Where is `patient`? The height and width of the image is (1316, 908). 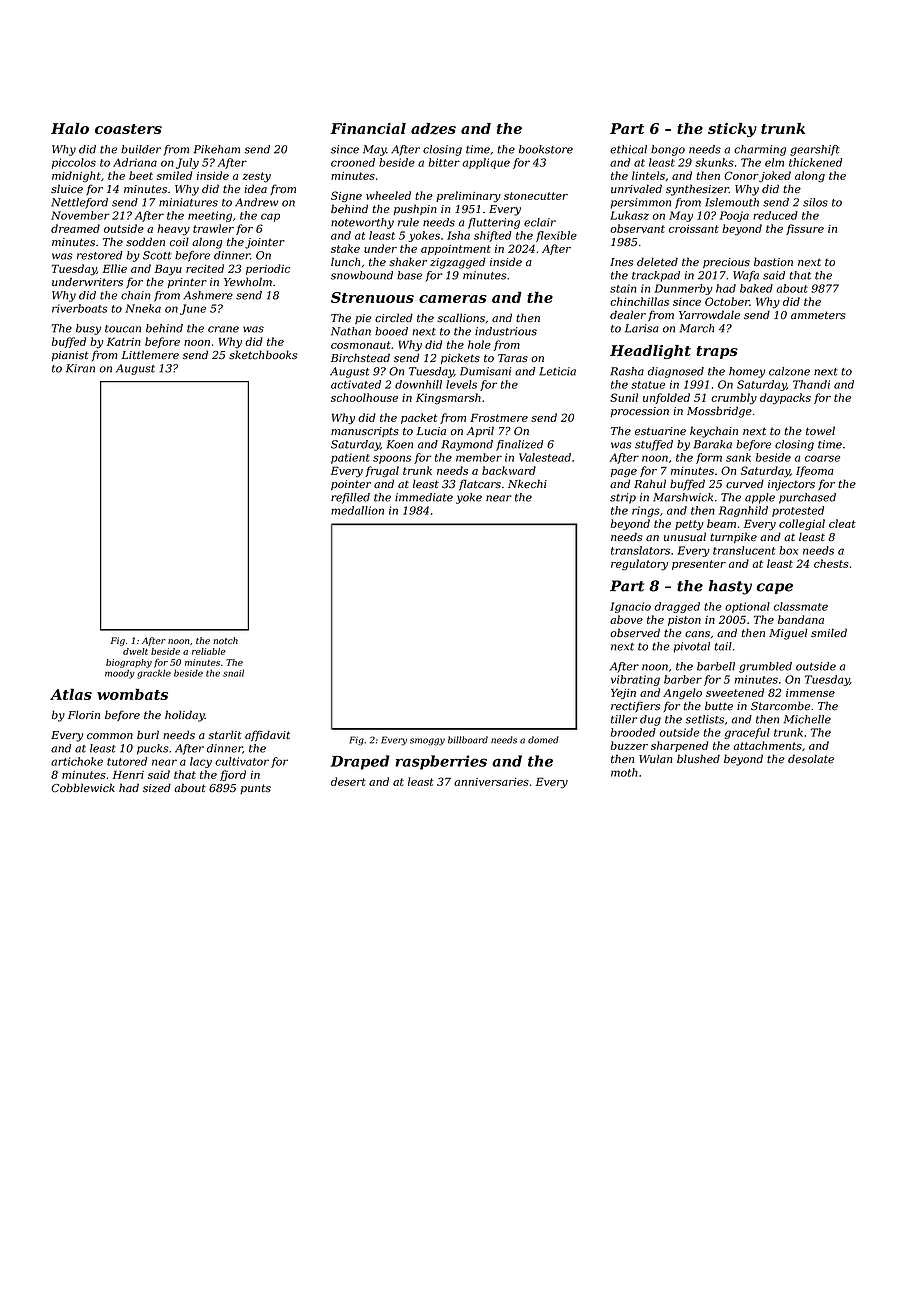 patient is located at coordinates (350, 458).
